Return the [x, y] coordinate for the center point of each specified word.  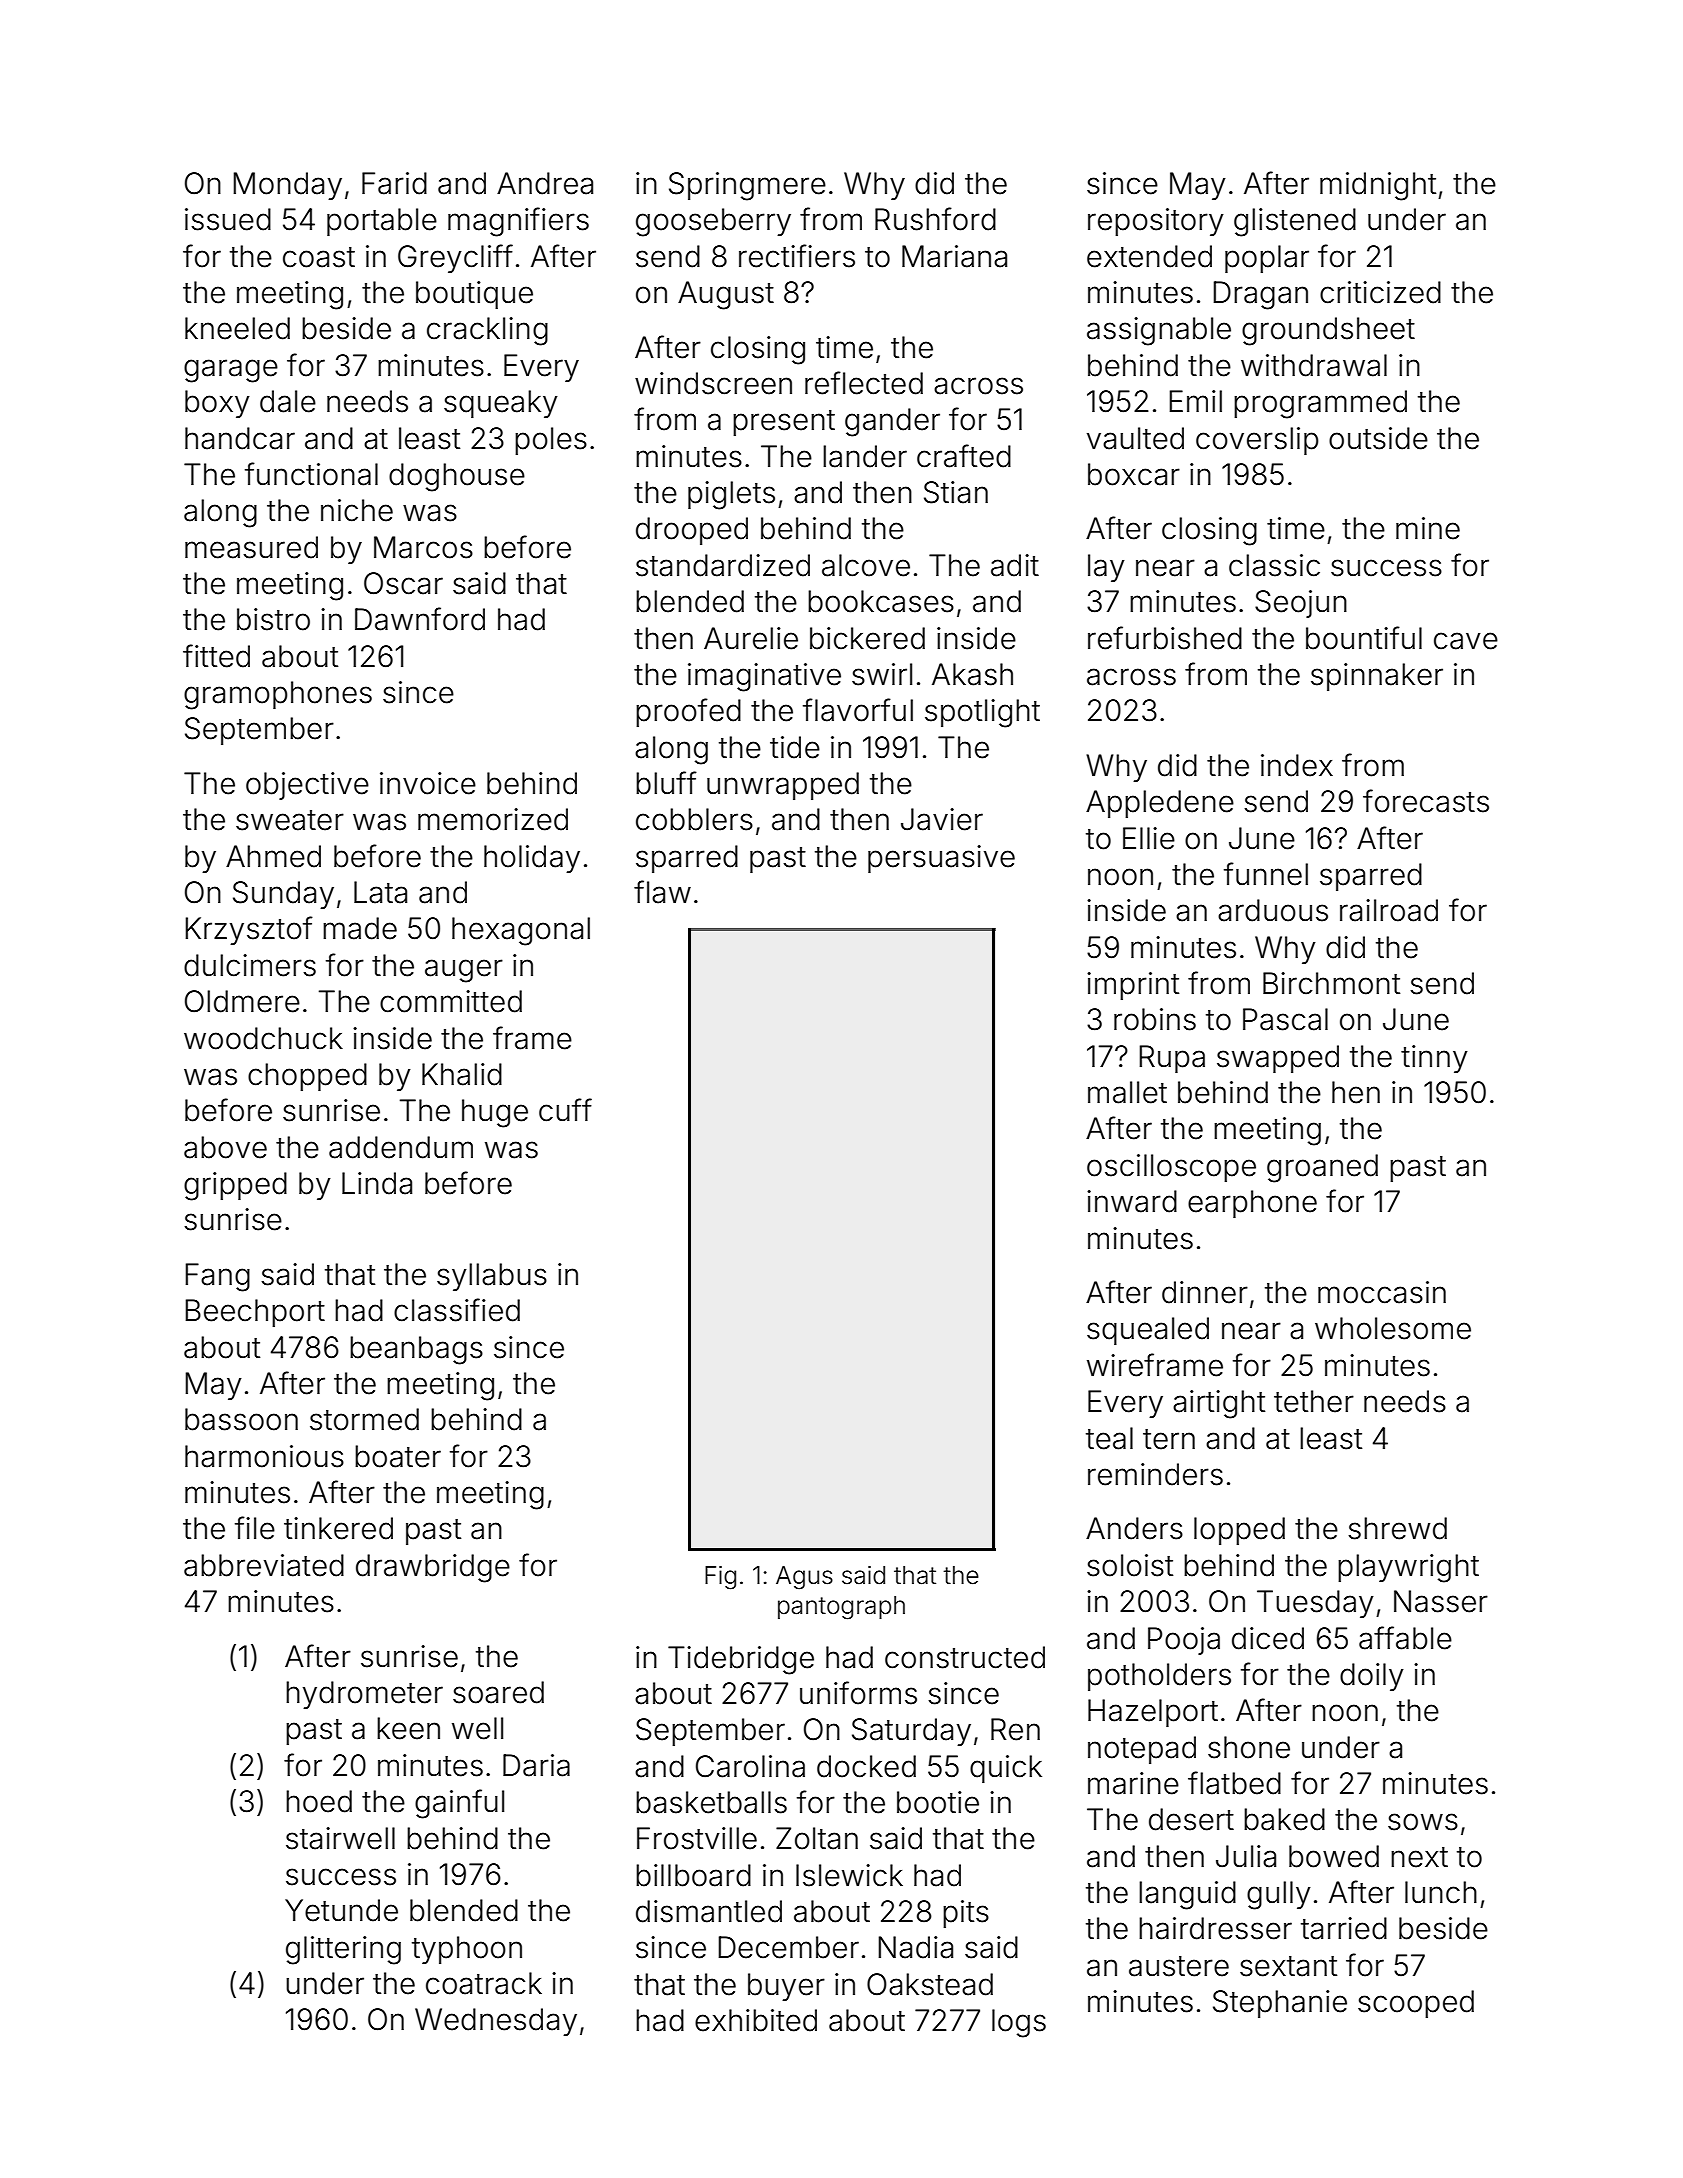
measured [251, 547]
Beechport [255, 1313]
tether [1314, 1401]
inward [1132, 1201]
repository [1156, 222]
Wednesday [496, 2022]
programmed [1320, 404]
